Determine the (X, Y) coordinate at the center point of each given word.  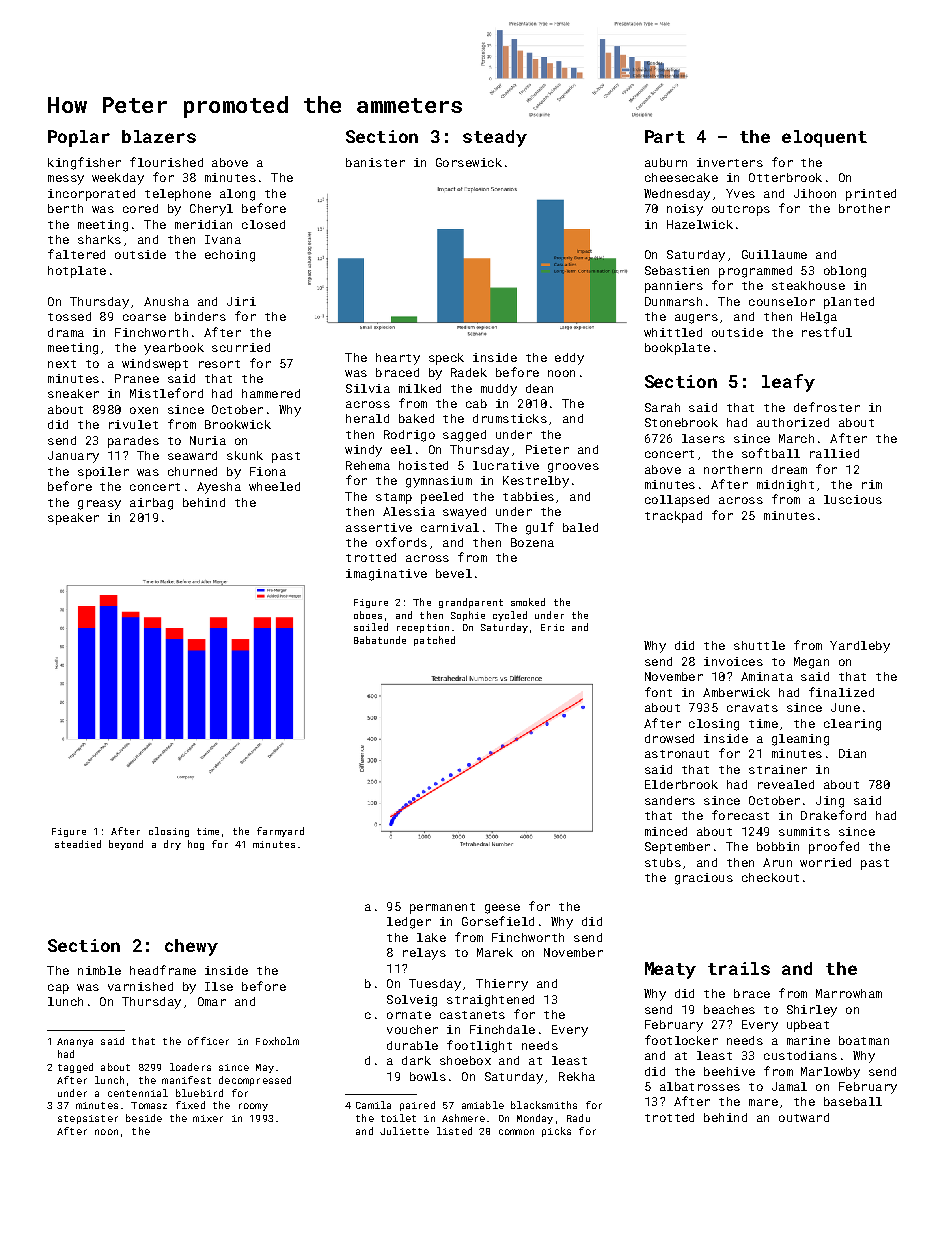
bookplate (677, 349)
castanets (472, 1015)
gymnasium (439, 482)
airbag (151, 504)
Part (665, 136)
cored (140, 208)
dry (172, 845)
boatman (864, 1040)
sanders (670, 800)
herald (367, 418)
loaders (190, 1067)
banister (375, 162)
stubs (663, 862)
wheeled (274, 486)
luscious (853, 499)
